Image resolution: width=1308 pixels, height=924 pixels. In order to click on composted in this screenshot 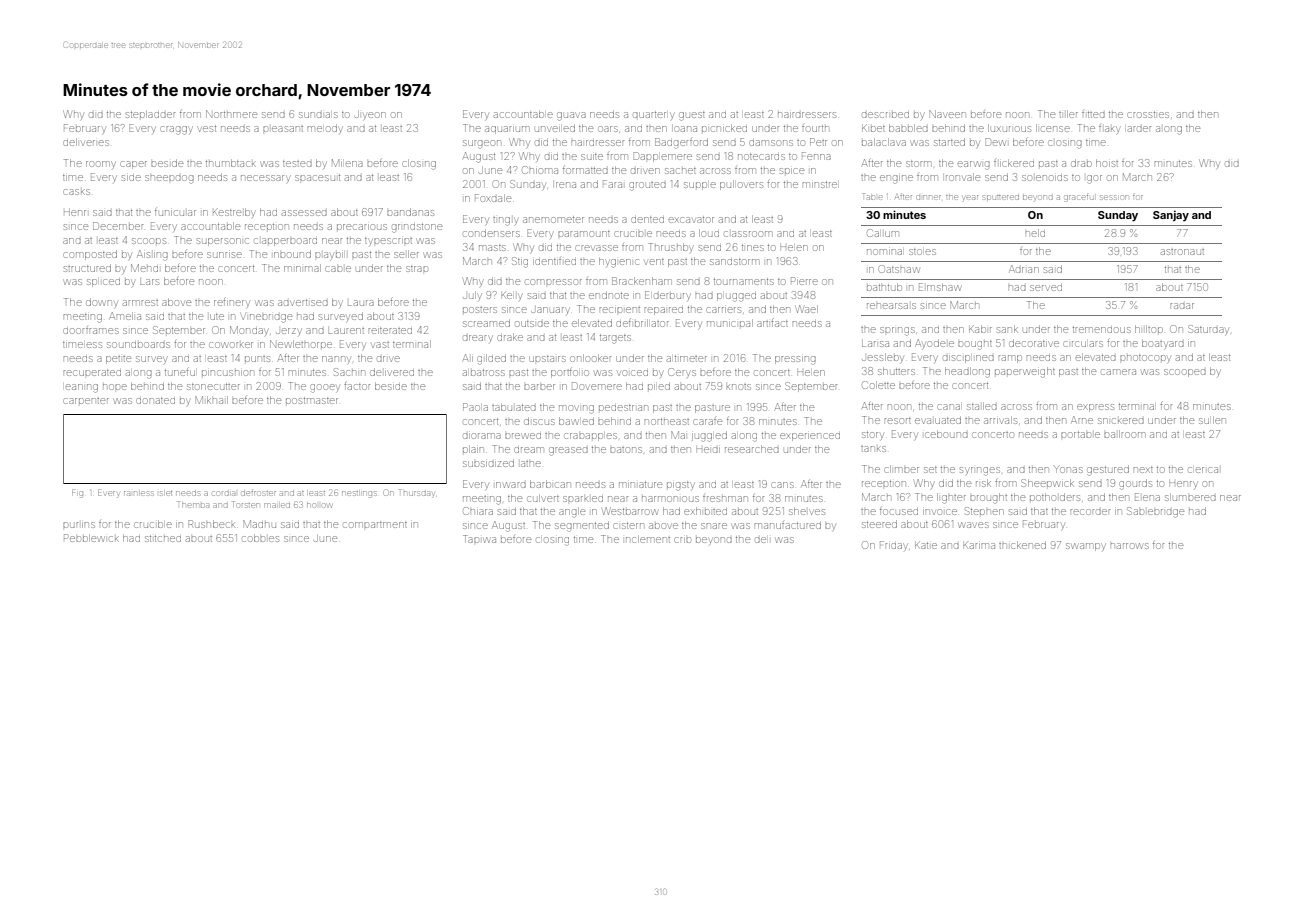, I will do `click(90, 255)`.
